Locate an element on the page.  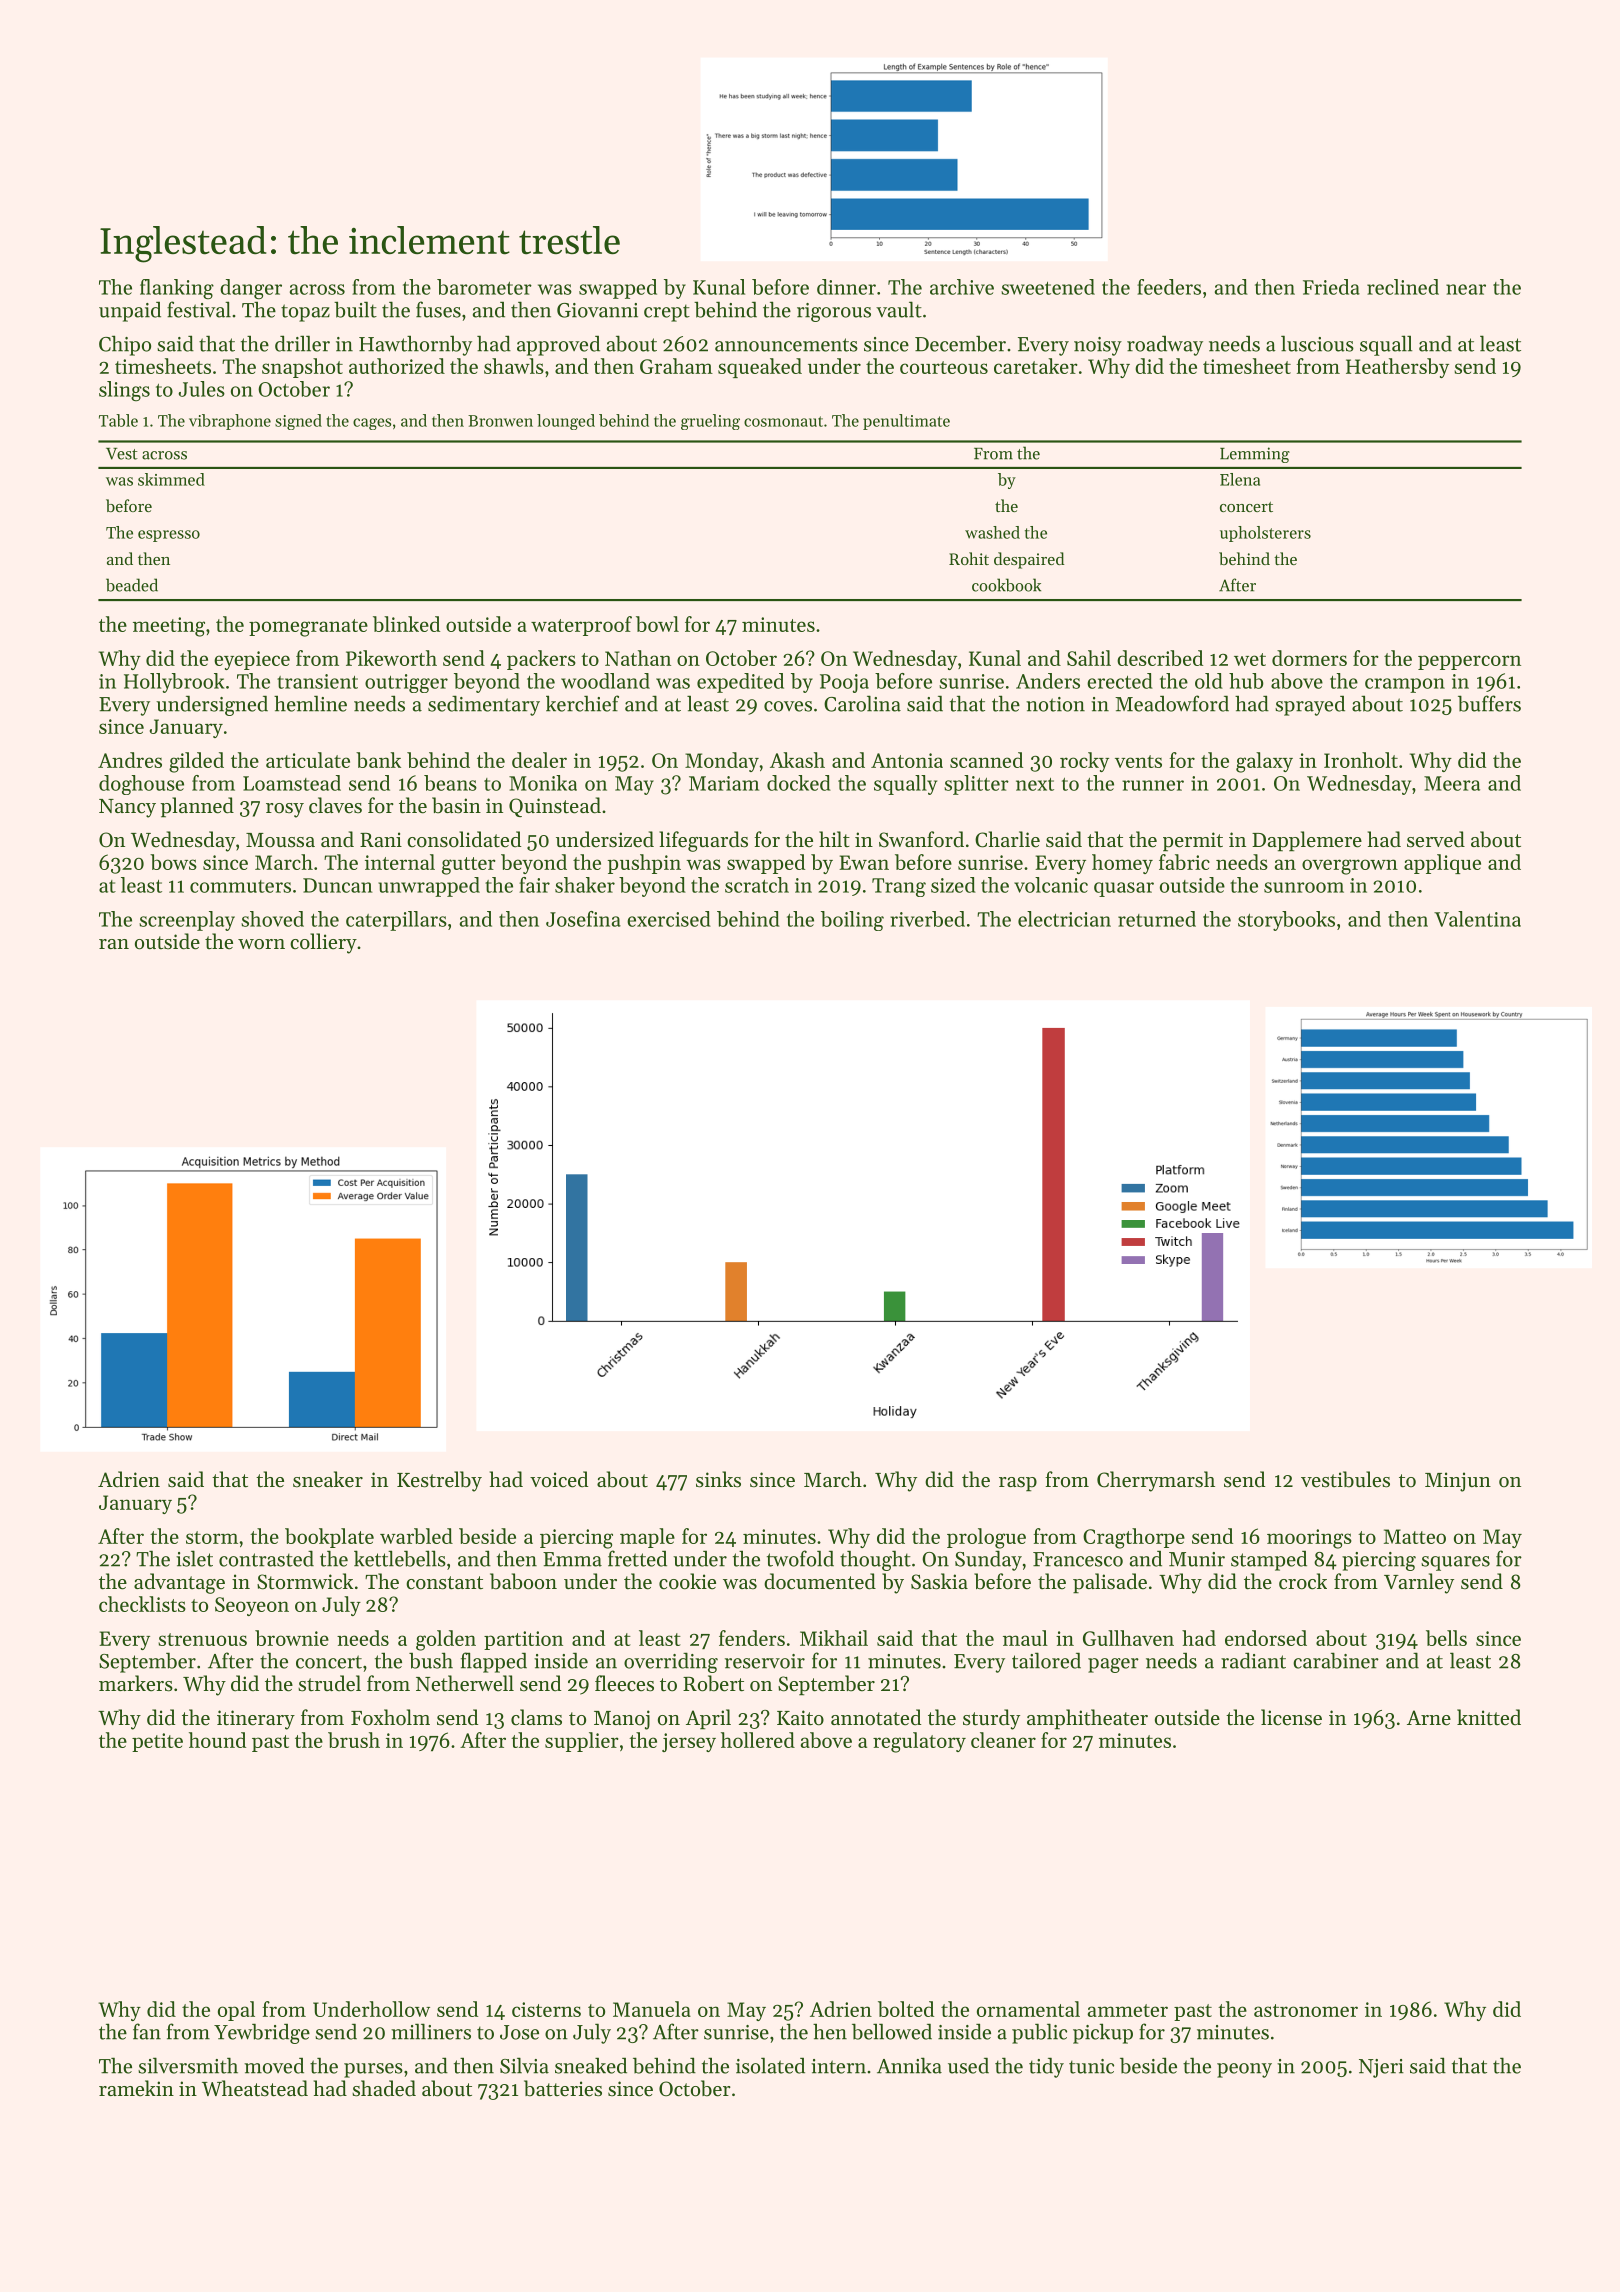
pomegranate is located at coordinates (308, 628).
